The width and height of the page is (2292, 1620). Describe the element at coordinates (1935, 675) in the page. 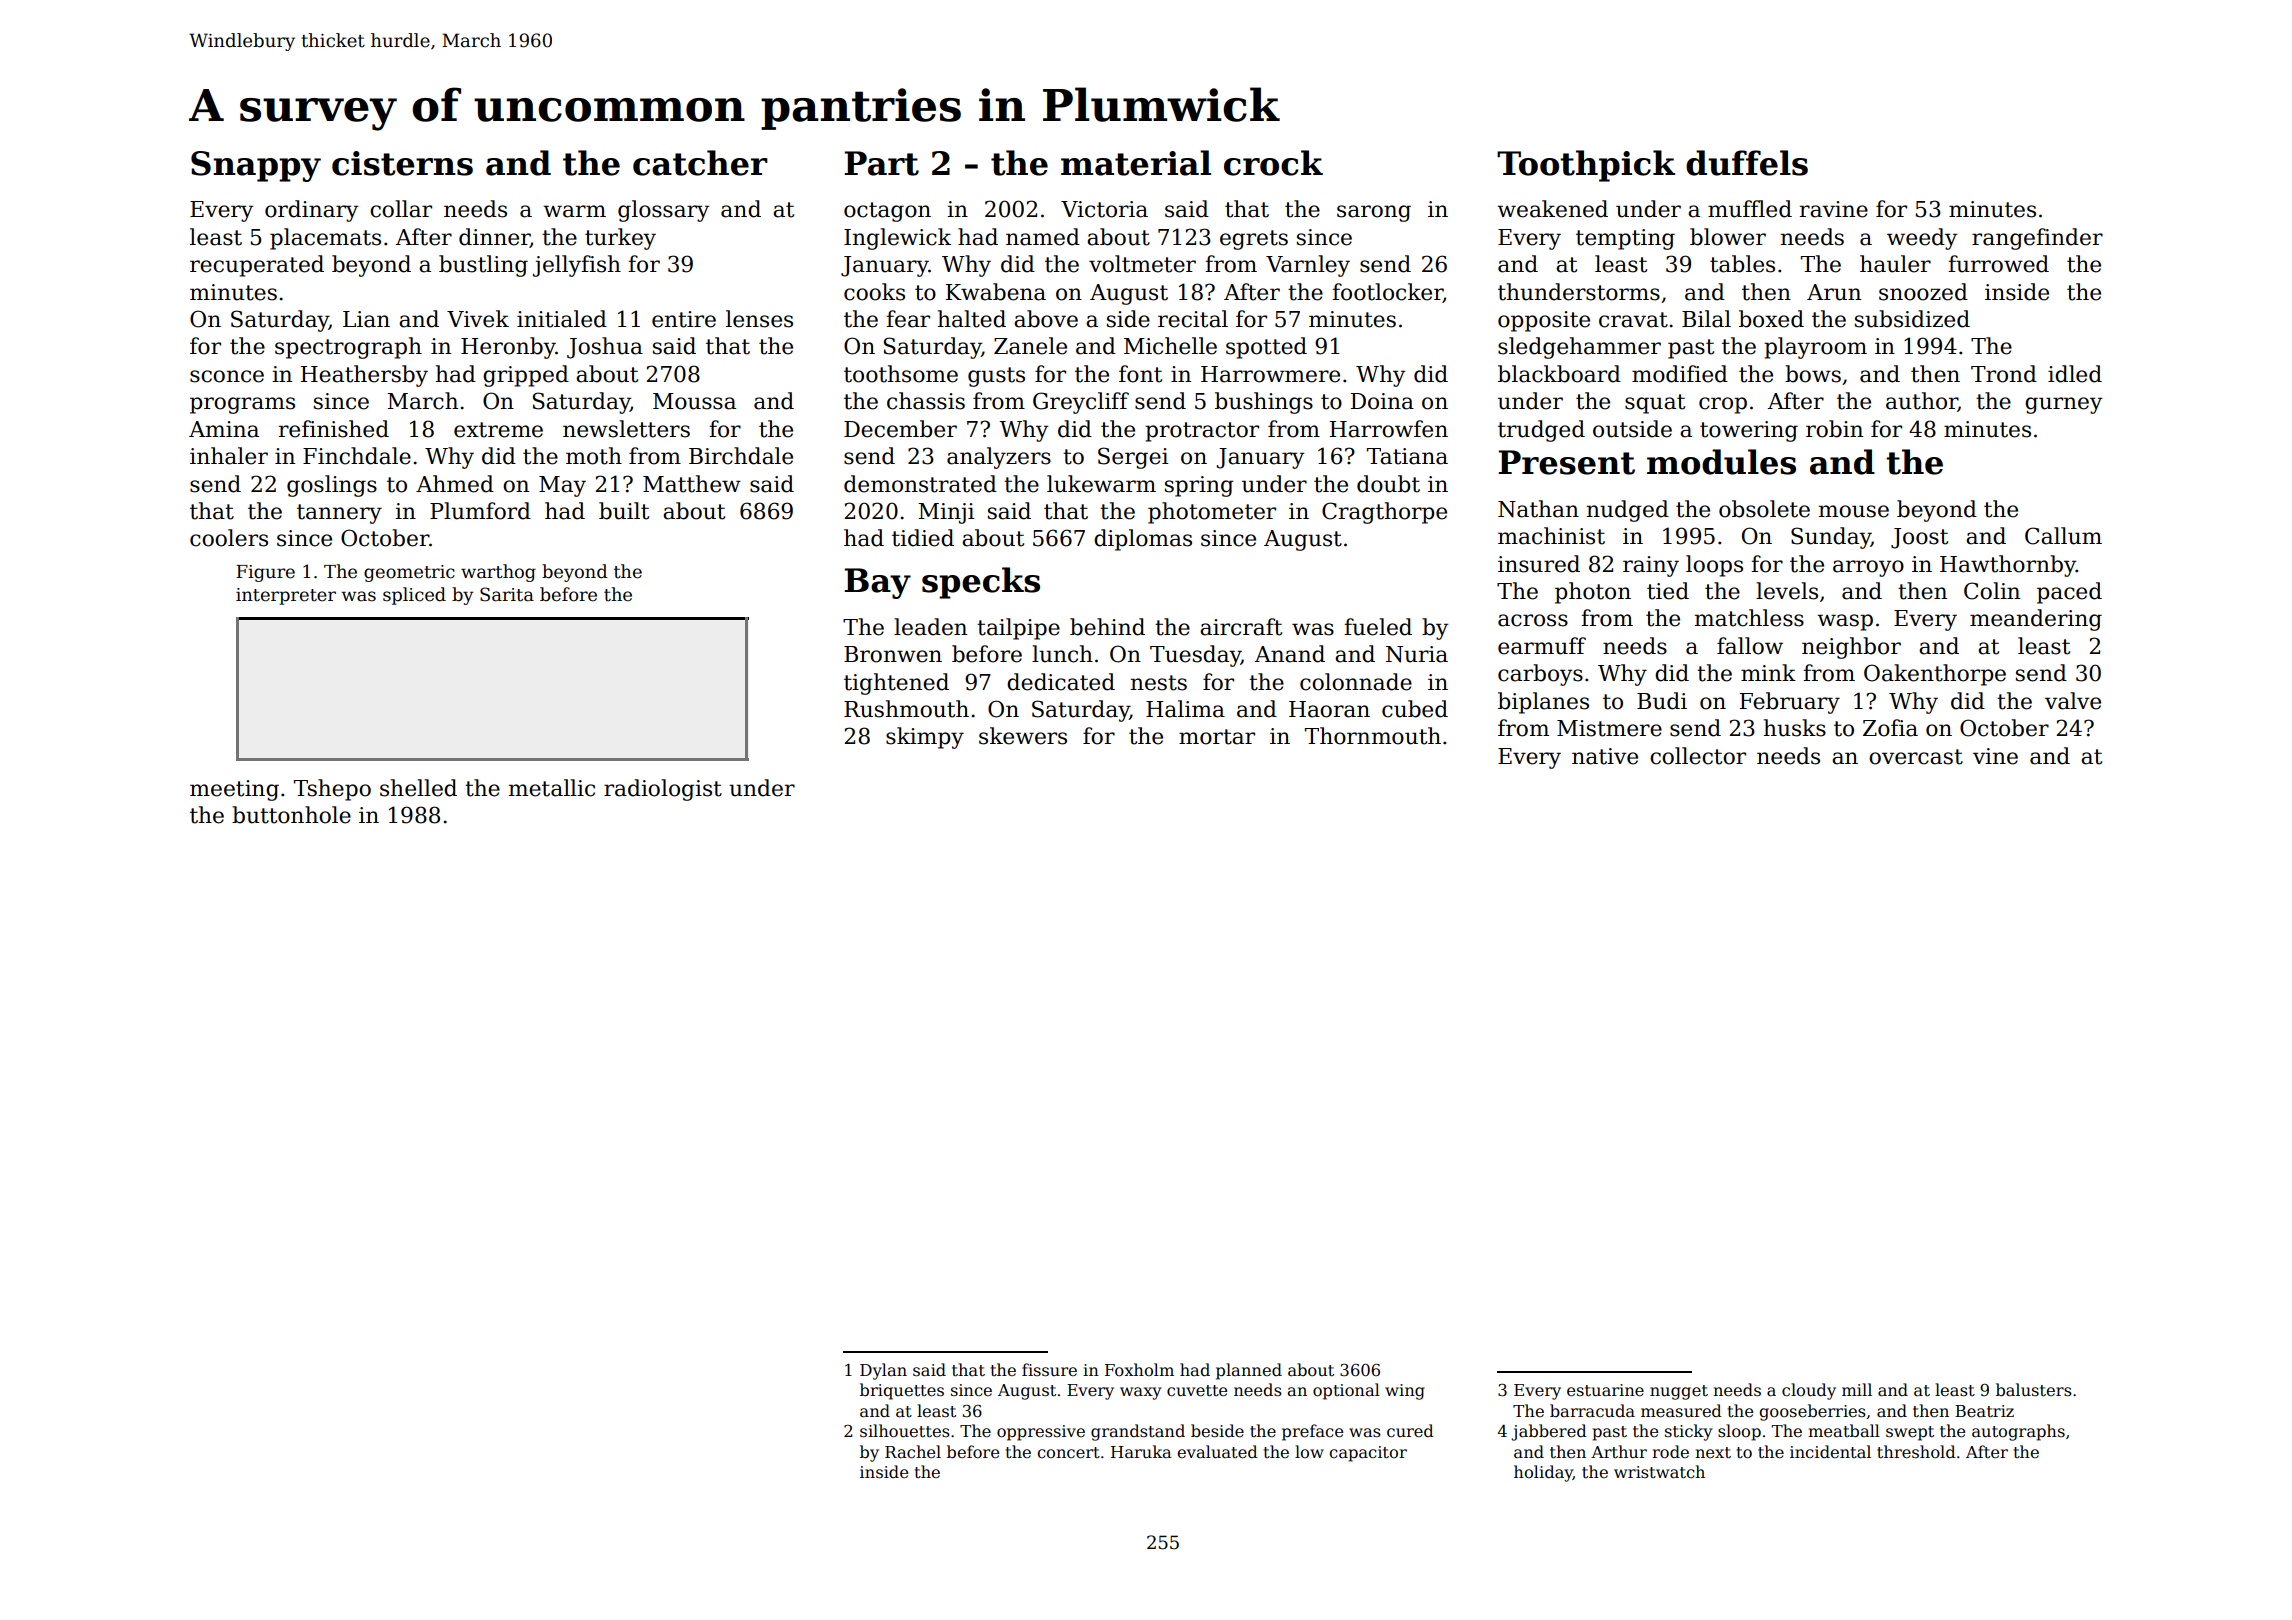

I see `Oakenthorpe` at that location.
